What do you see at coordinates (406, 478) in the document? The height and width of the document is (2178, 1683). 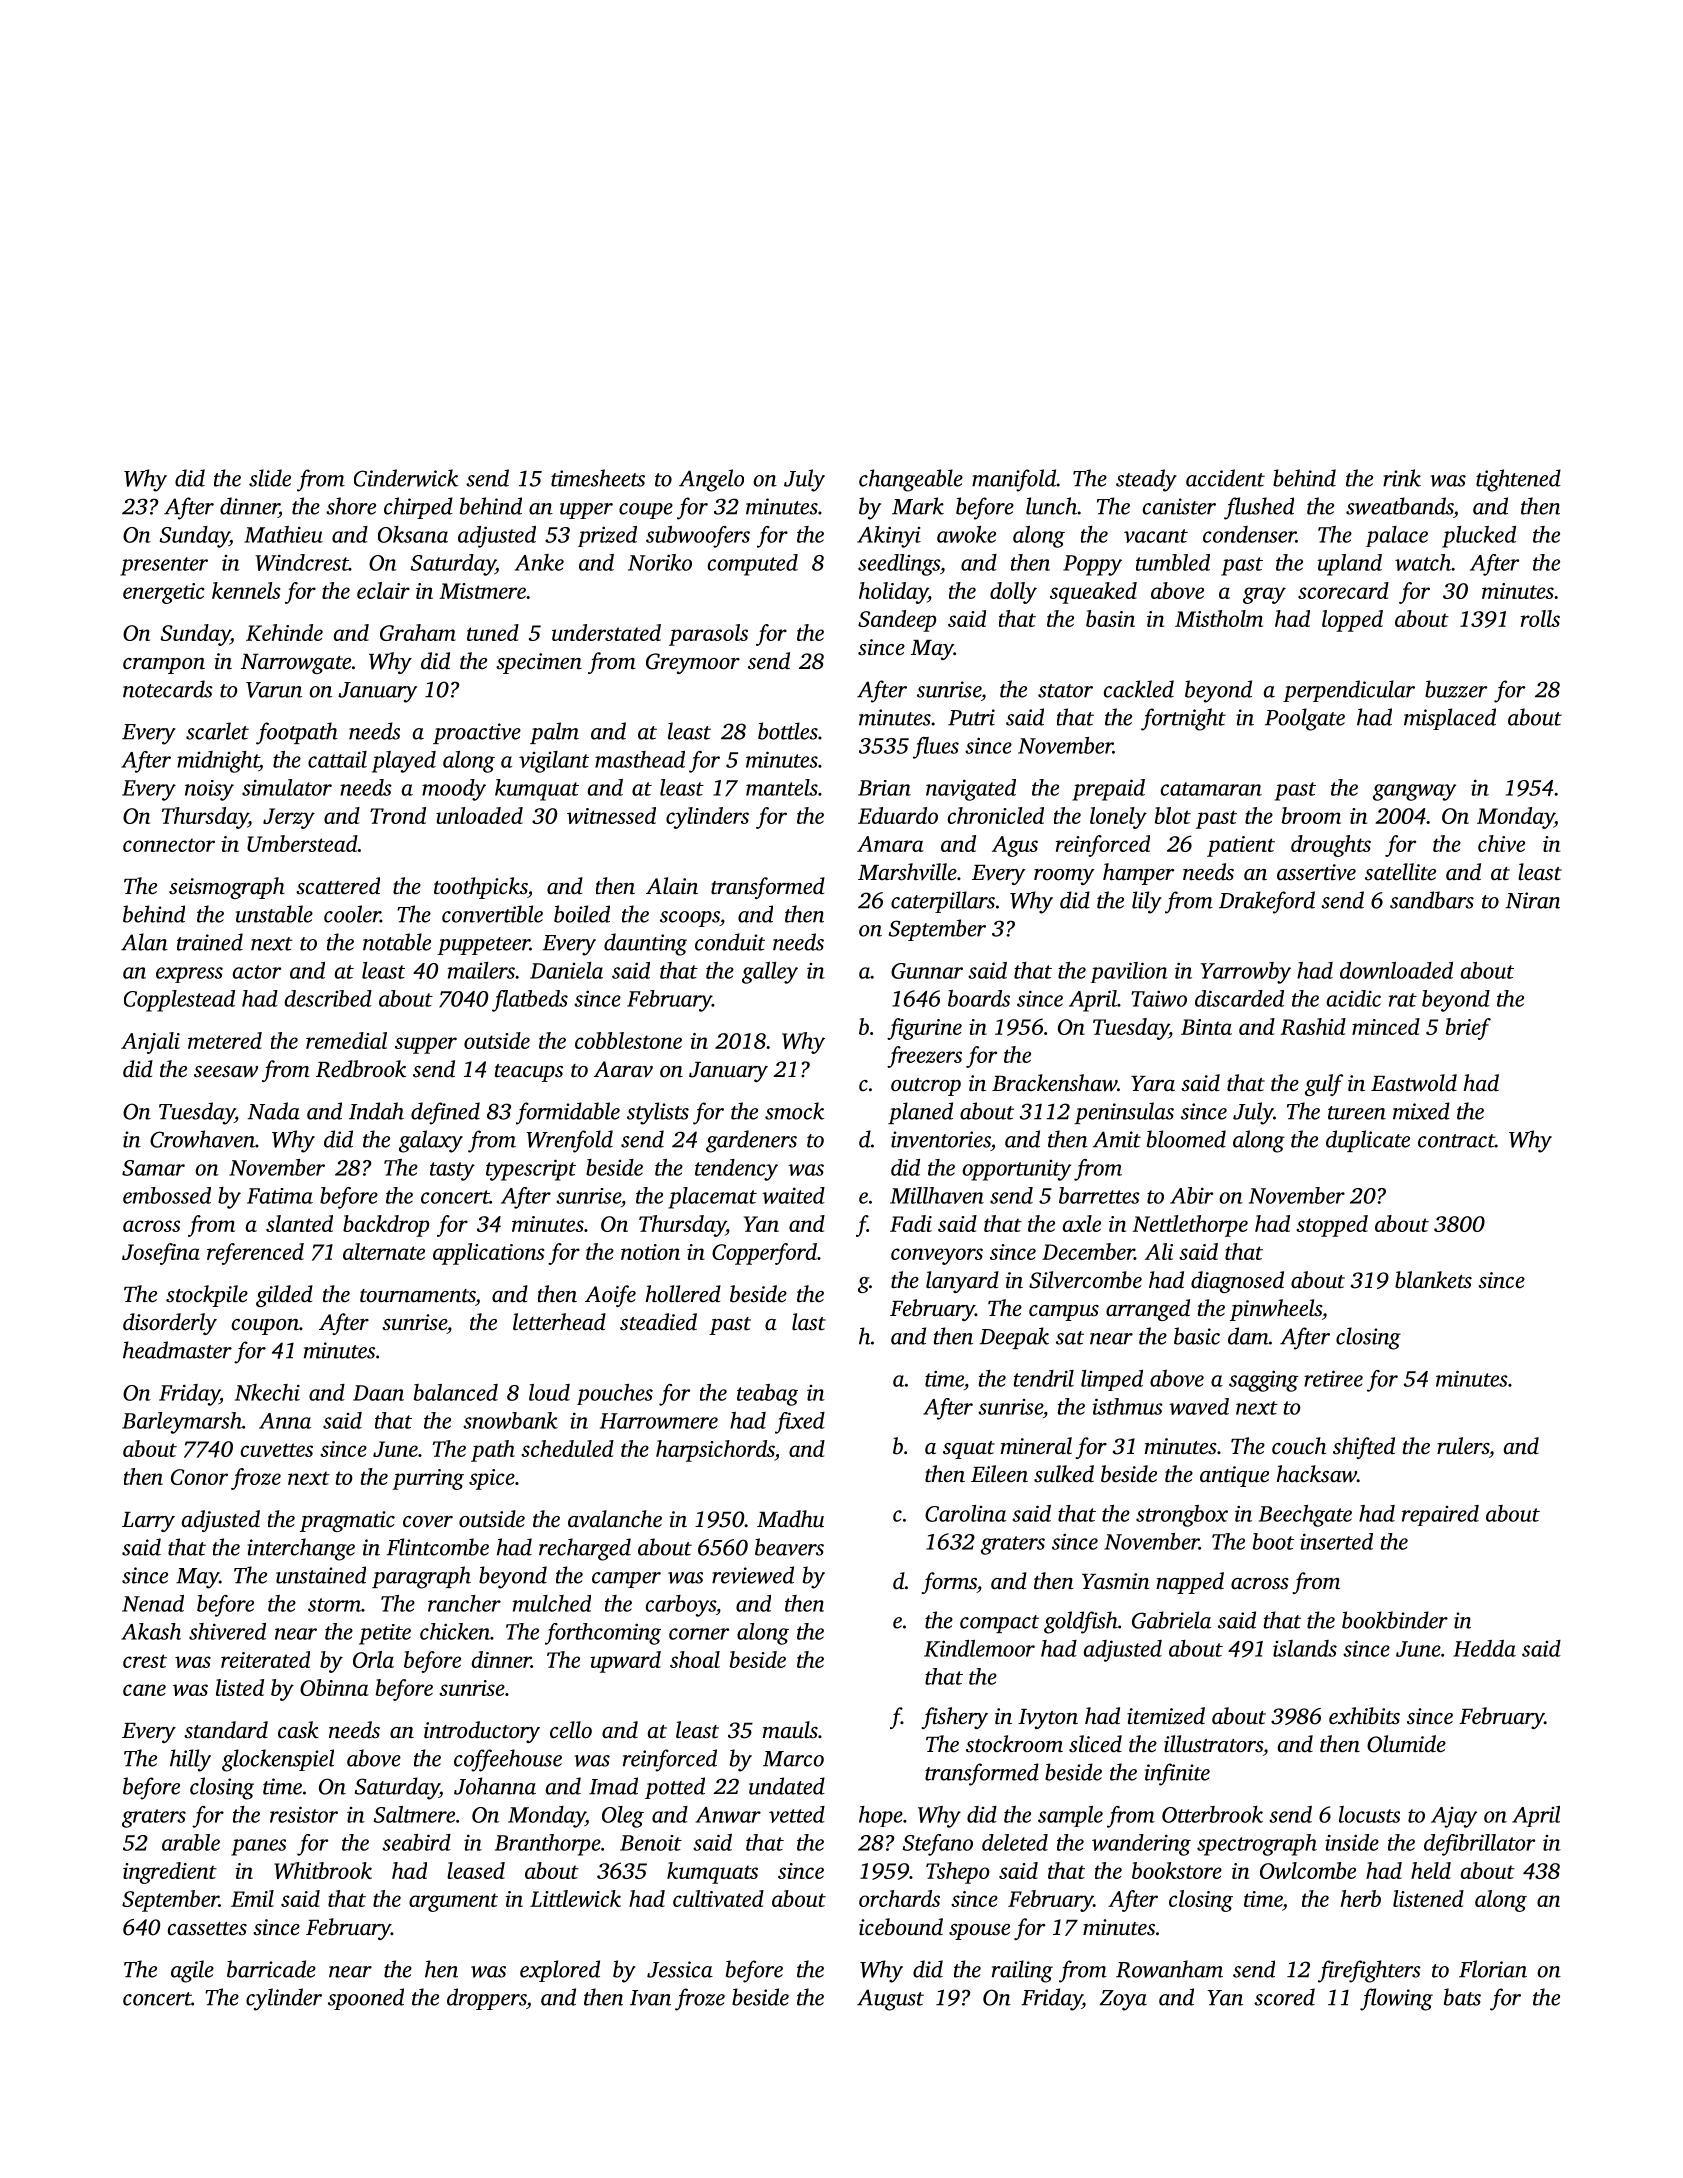 I see `Cinderwick` at bounding box center [406, 478].
